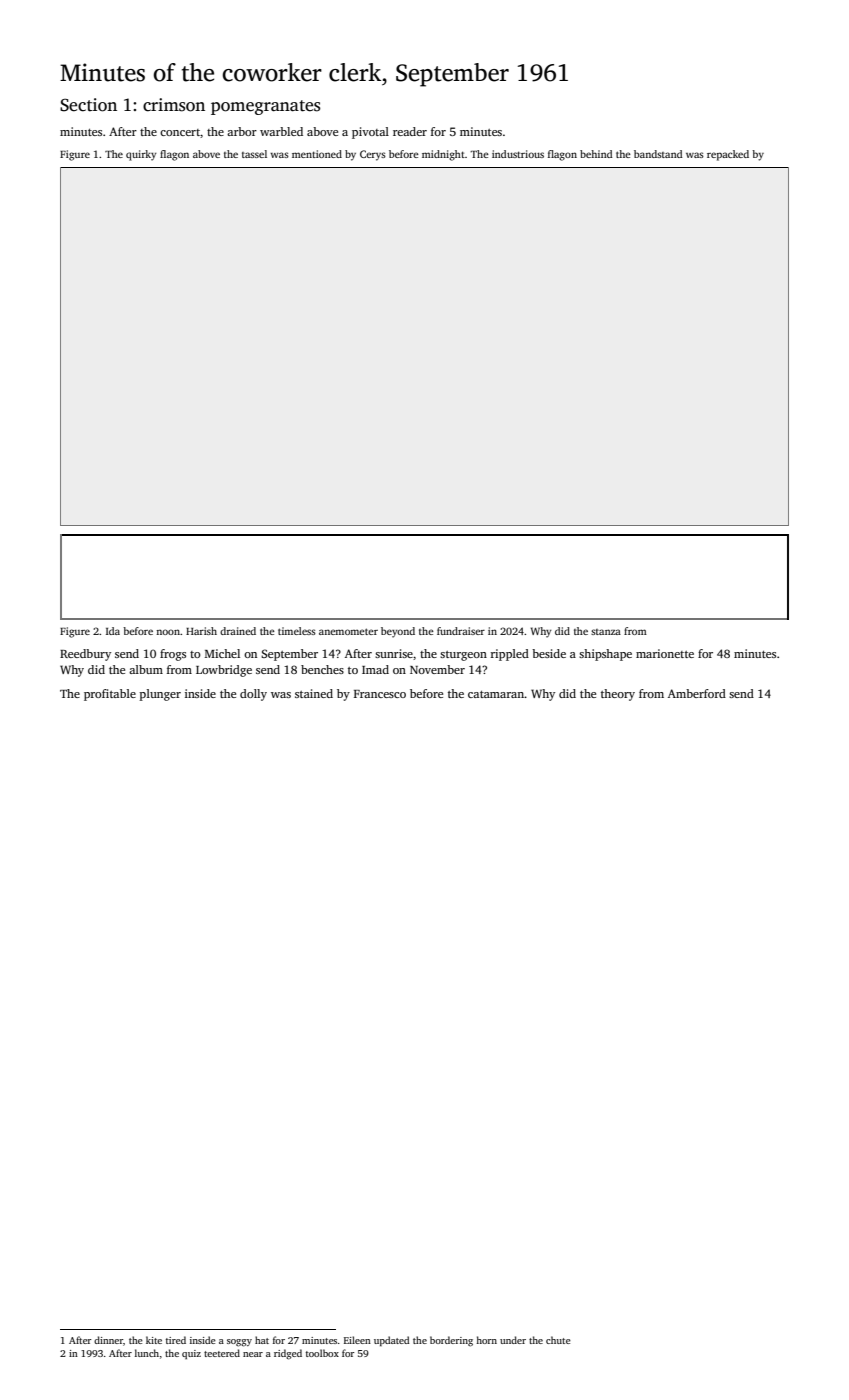  What do you see at coordinates (697, 693) in the screenshot?
I see `Amberford` at bounding box center [697, 693].
